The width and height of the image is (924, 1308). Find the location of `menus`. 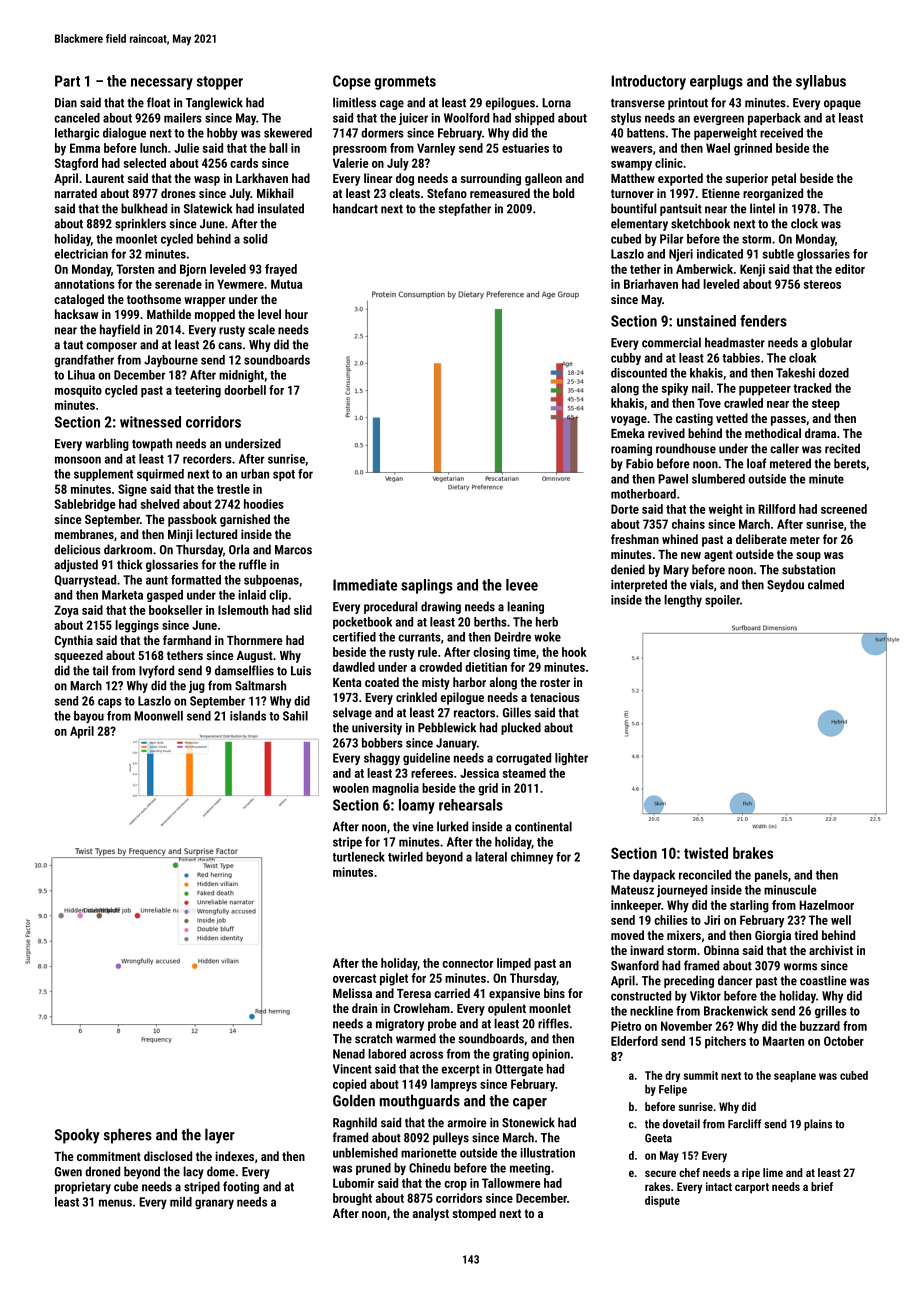

menus is located at coordinates (115, 1203).
